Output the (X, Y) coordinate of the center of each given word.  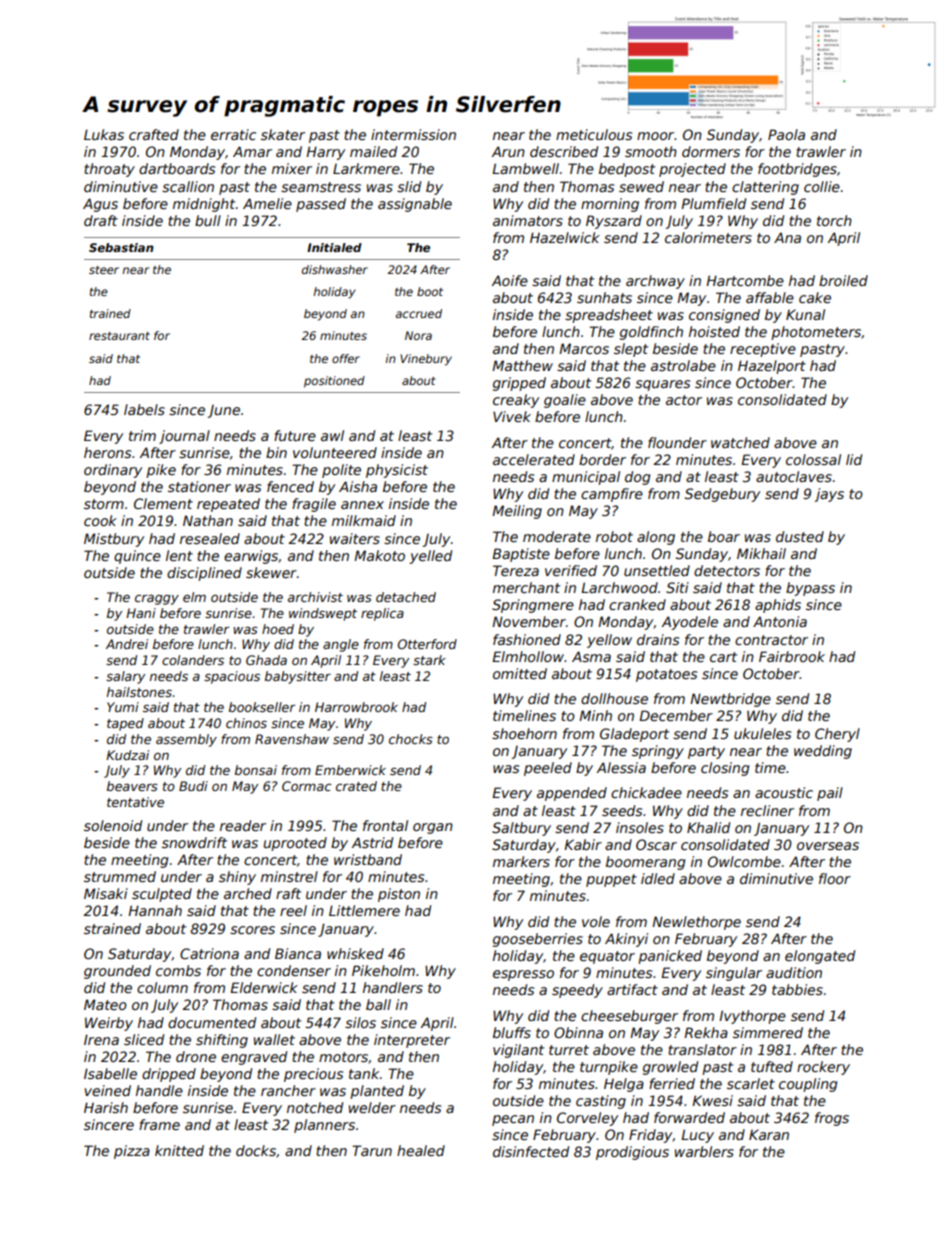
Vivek (512, 416)
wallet (274, 1039)
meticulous (594, 134)
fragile (314, 505)
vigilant (518, 1051)
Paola (786, 134)
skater (283, 134)
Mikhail (761, 553)
